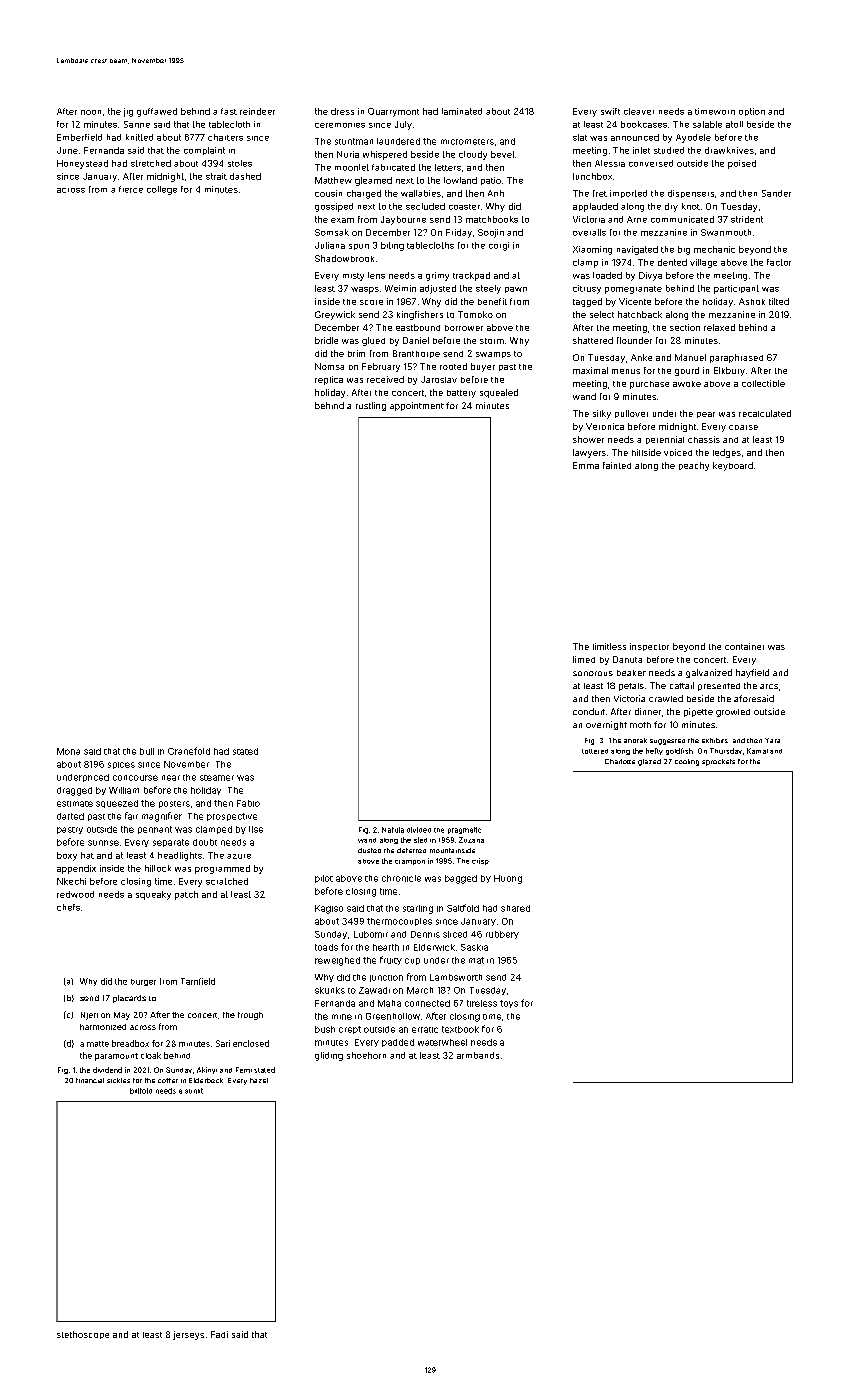 The height and width of the page is (1400, 849). Describe the element at coordinates (366, 1055) in the page. I see `shoehorn` at that location.
